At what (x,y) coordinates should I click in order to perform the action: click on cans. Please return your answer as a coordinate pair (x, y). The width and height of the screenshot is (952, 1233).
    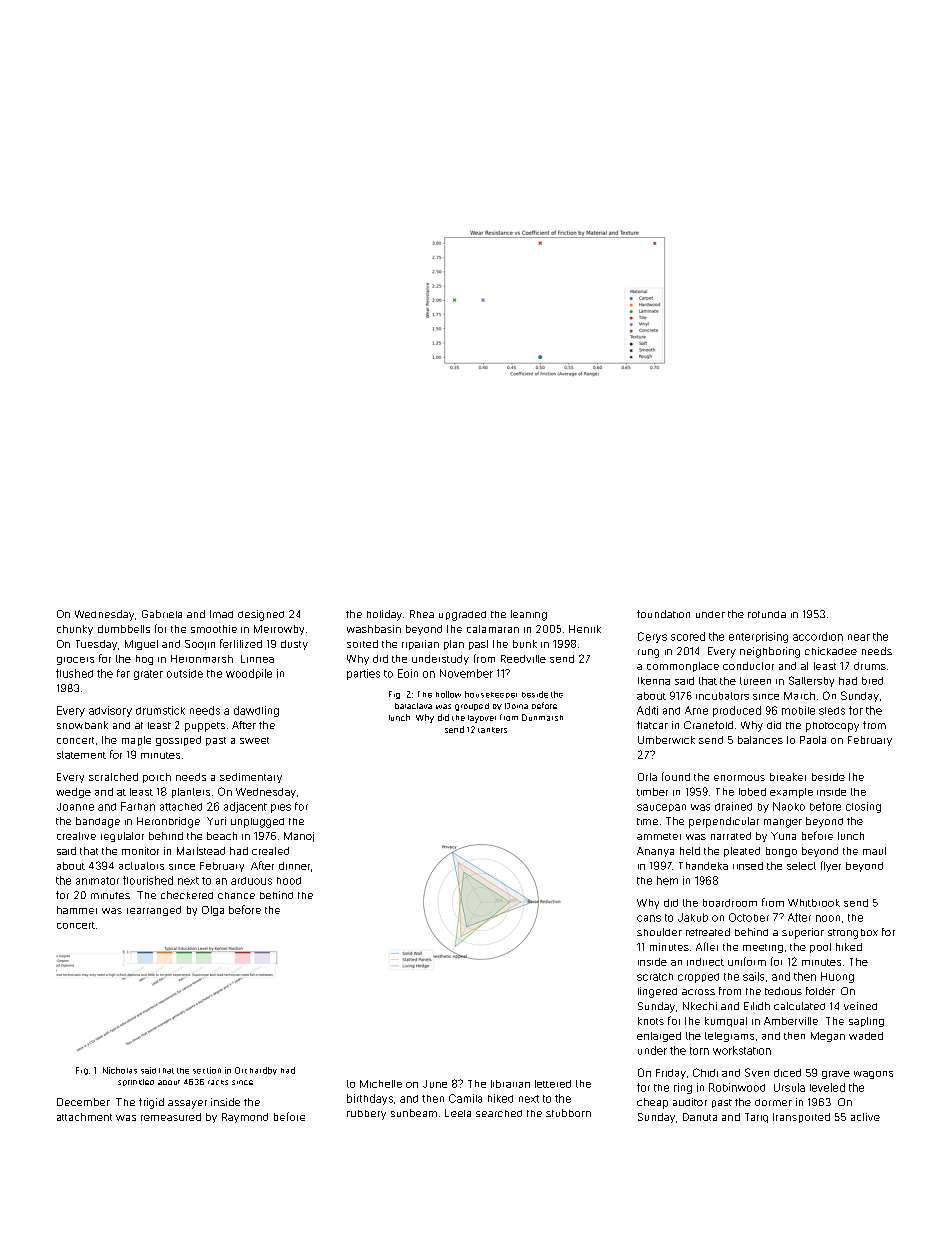
    Looking at the image, I should click on (649, 918).
